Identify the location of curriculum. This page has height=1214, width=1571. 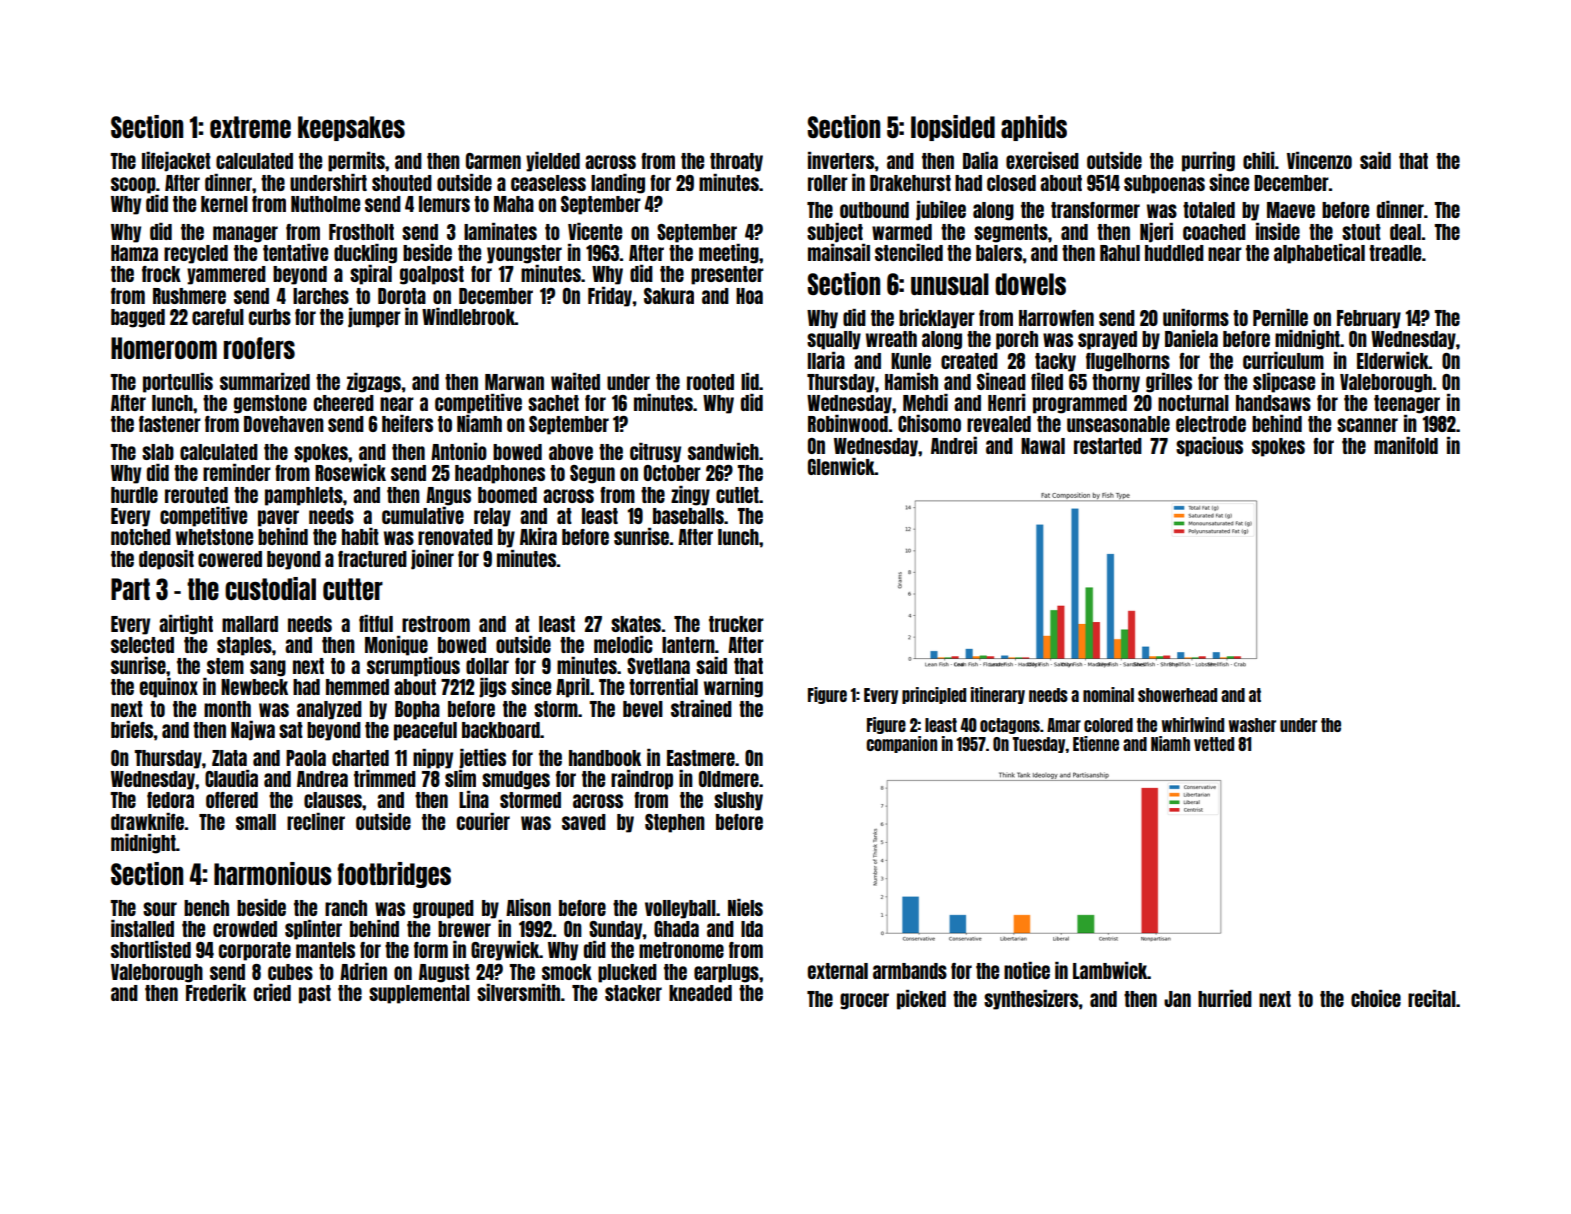
(1283, 360).
